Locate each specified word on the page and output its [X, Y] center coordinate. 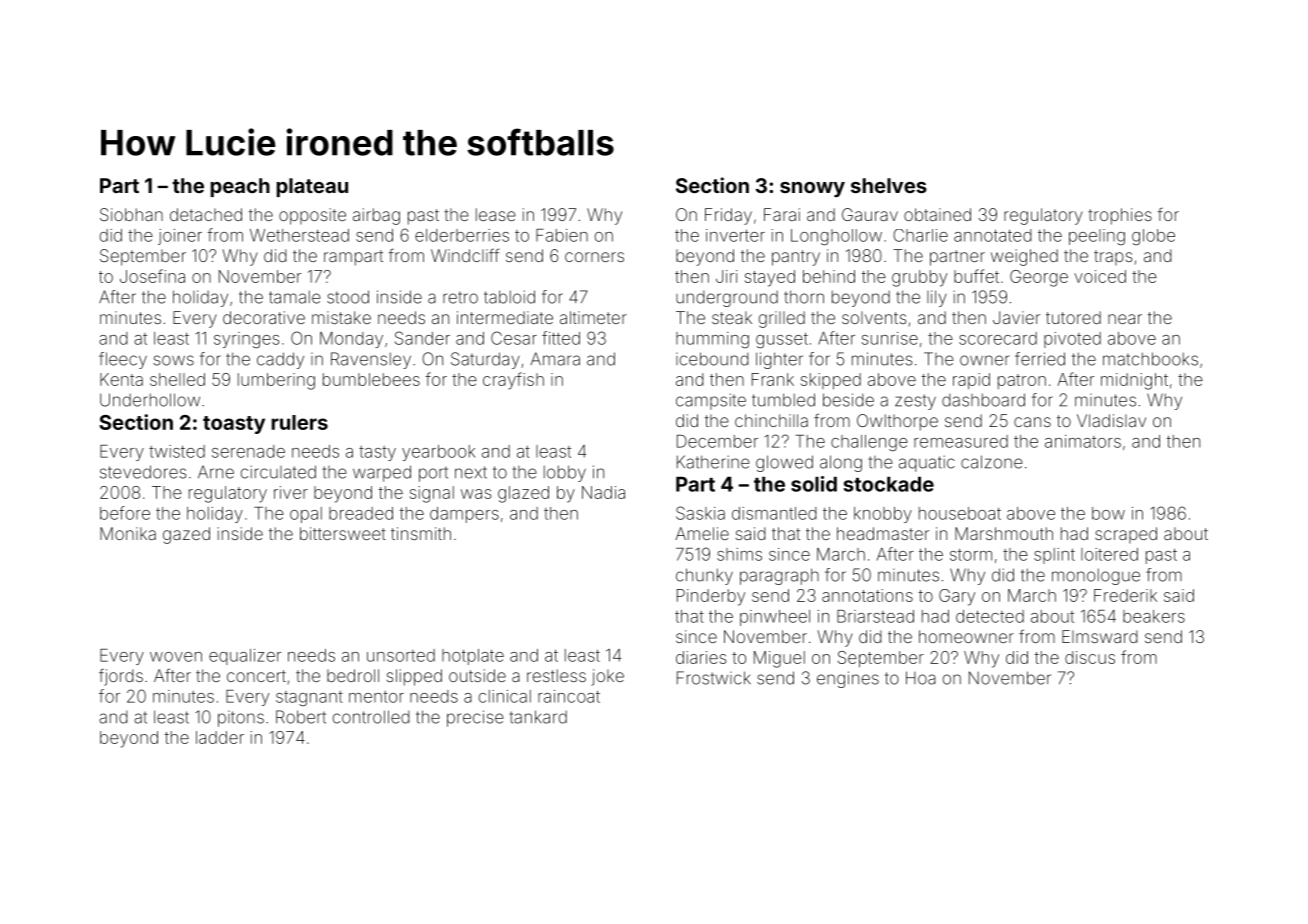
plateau [312, 187]
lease [496, 214]
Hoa [921, 678]
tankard [538, 717]
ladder [220, 737]
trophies [1120, 216]
